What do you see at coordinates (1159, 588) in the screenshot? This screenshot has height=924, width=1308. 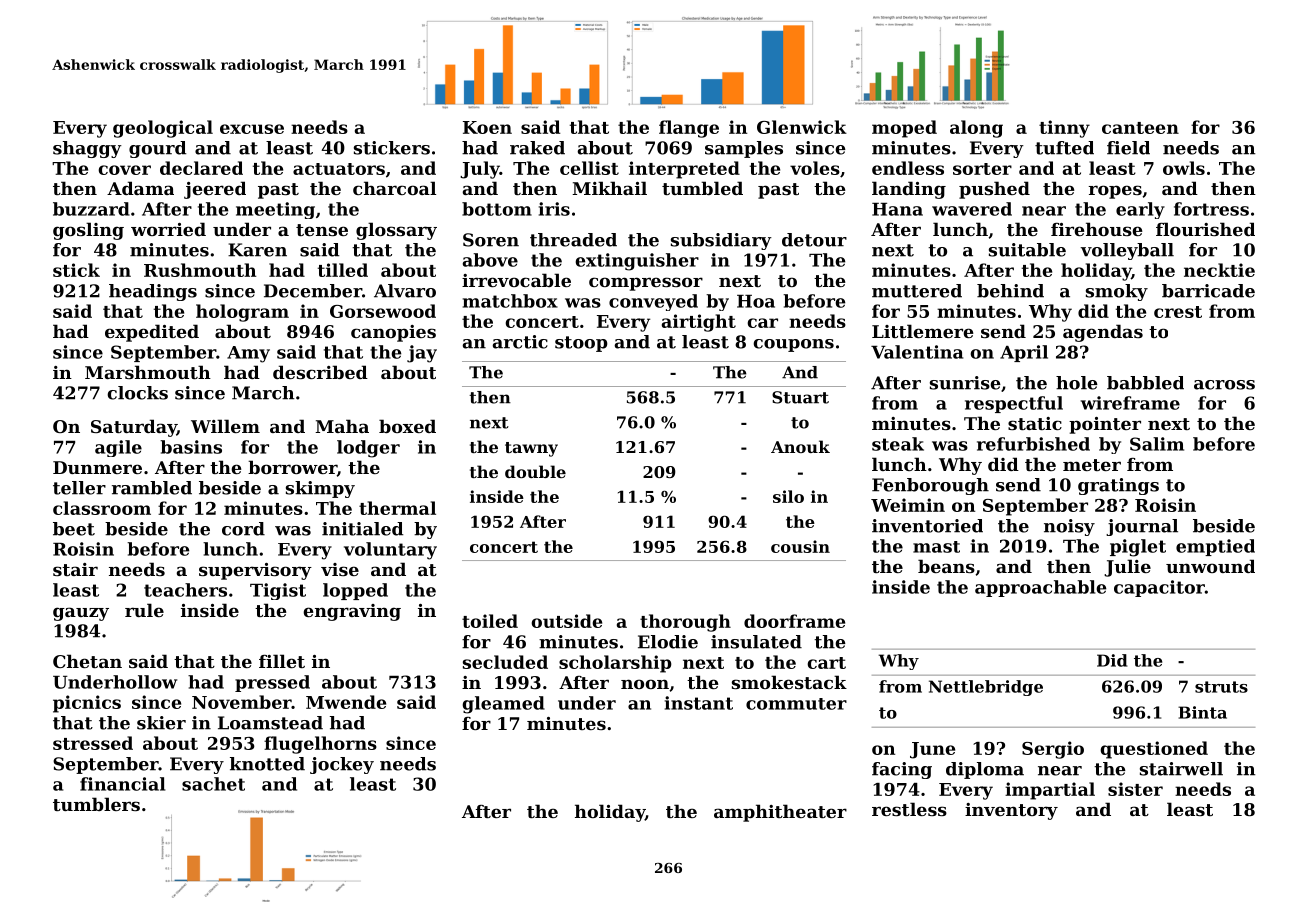 I see `capacitor` at bounding box center [1159, 588].
